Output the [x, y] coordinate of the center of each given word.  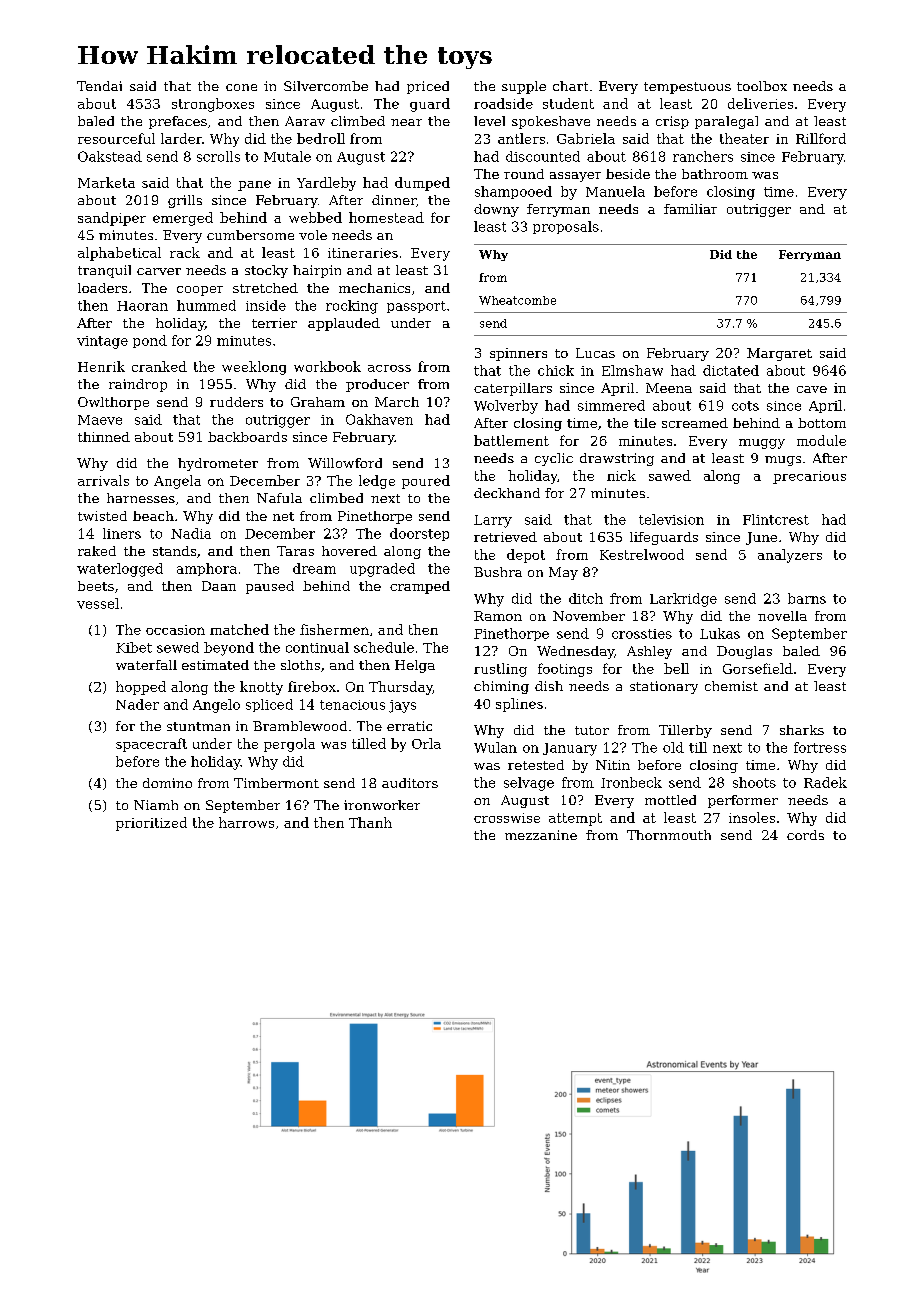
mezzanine [541, 835]
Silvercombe [326, 86]
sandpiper [112, 219]
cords [805, 835]
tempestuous [687, 88]
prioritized [151, 824]
